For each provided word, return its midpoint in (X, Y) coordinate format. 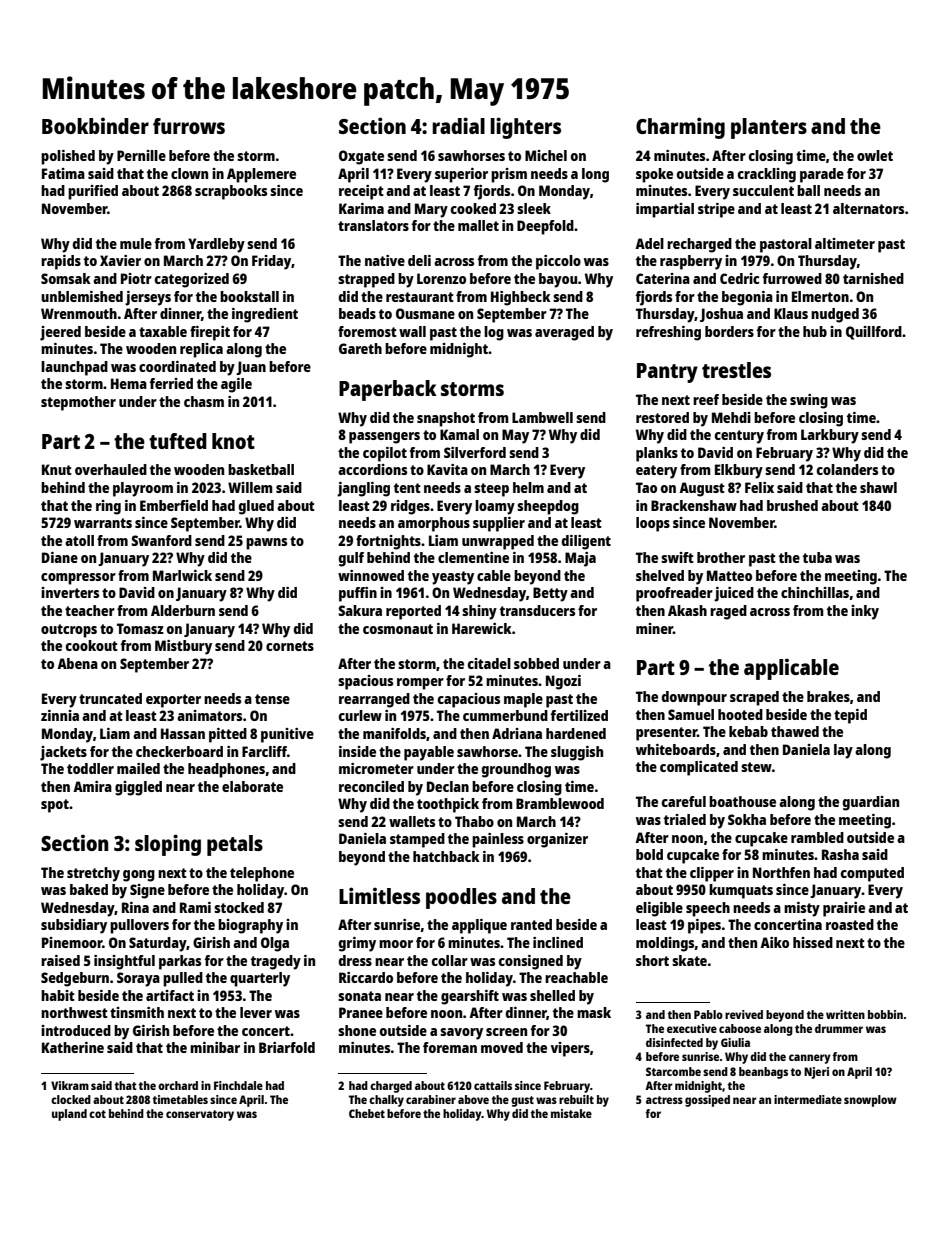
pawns (266, 544)
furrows (189, 126)
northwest (74, 1012)
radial (458, 125)
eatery (656, 472)
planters (769, 128)
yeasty (453, 578)
